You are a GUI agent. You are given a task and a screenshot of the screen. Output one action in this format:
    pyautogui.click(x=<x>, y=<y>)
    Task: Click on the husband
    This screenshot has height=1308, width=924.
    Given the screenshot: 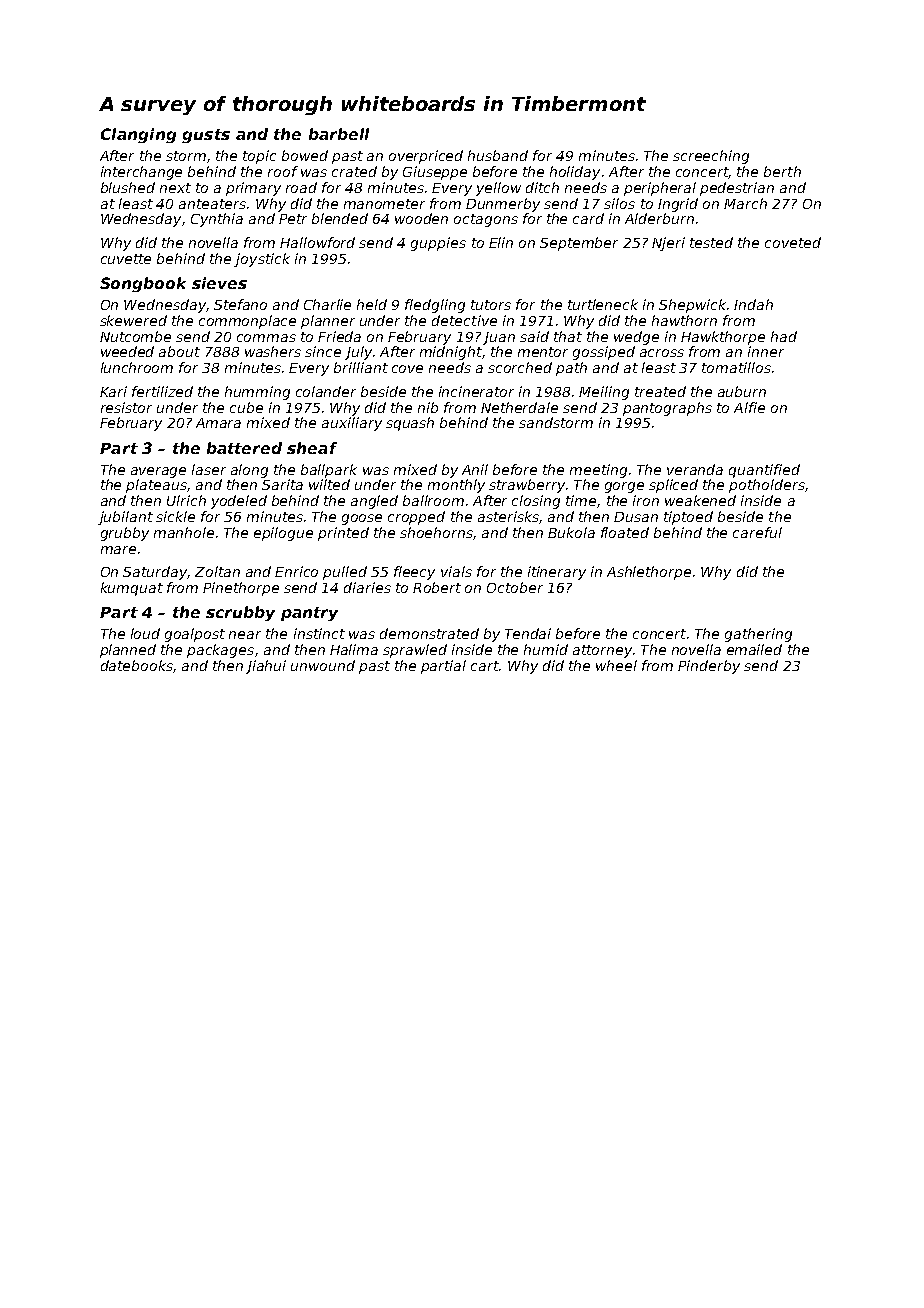 What is the action you would take?
    pyautogui.click(x=498, y=155)
